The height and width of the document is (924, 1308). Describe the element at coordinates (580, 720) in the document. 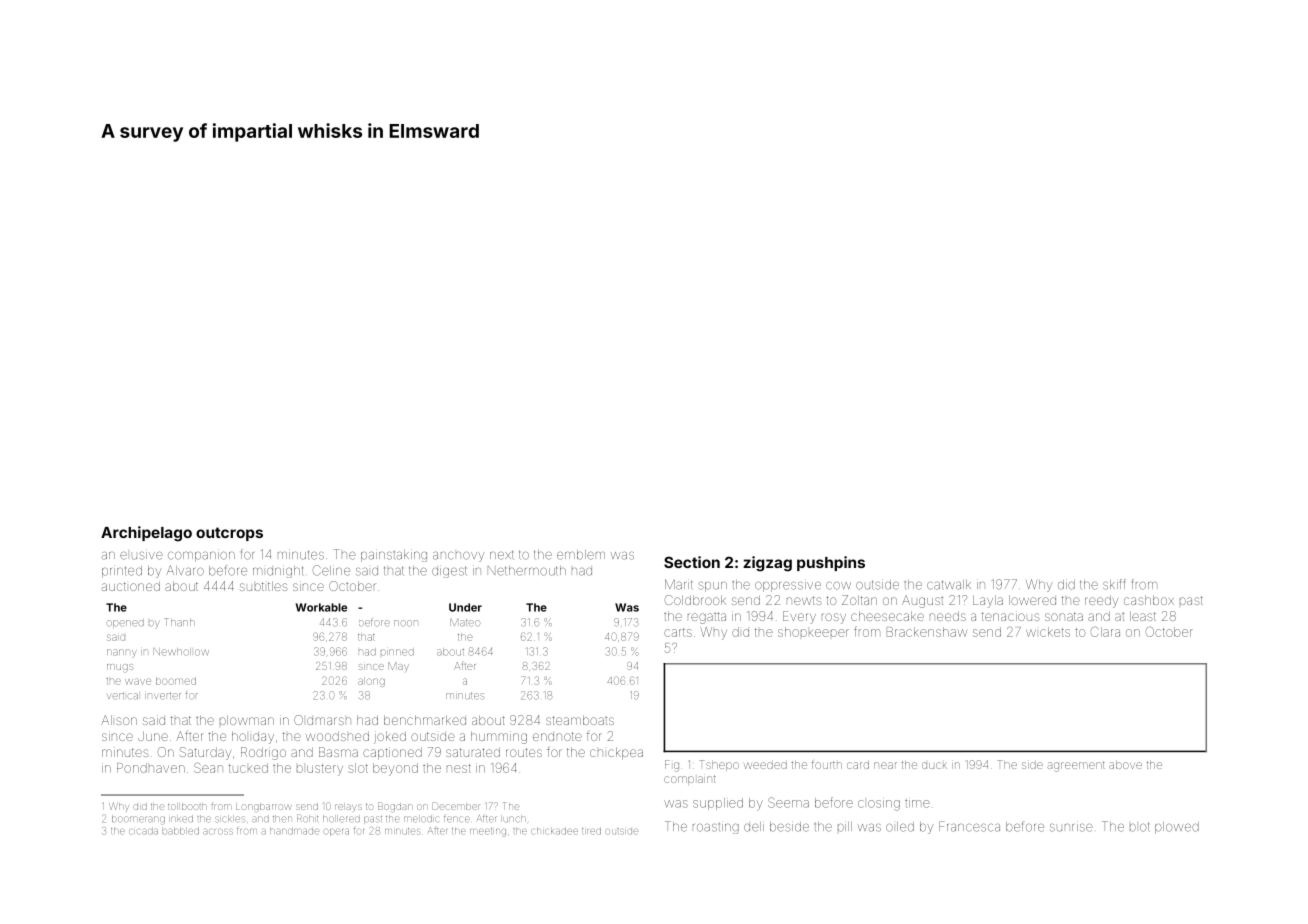

I see `steamboats` at that location.
